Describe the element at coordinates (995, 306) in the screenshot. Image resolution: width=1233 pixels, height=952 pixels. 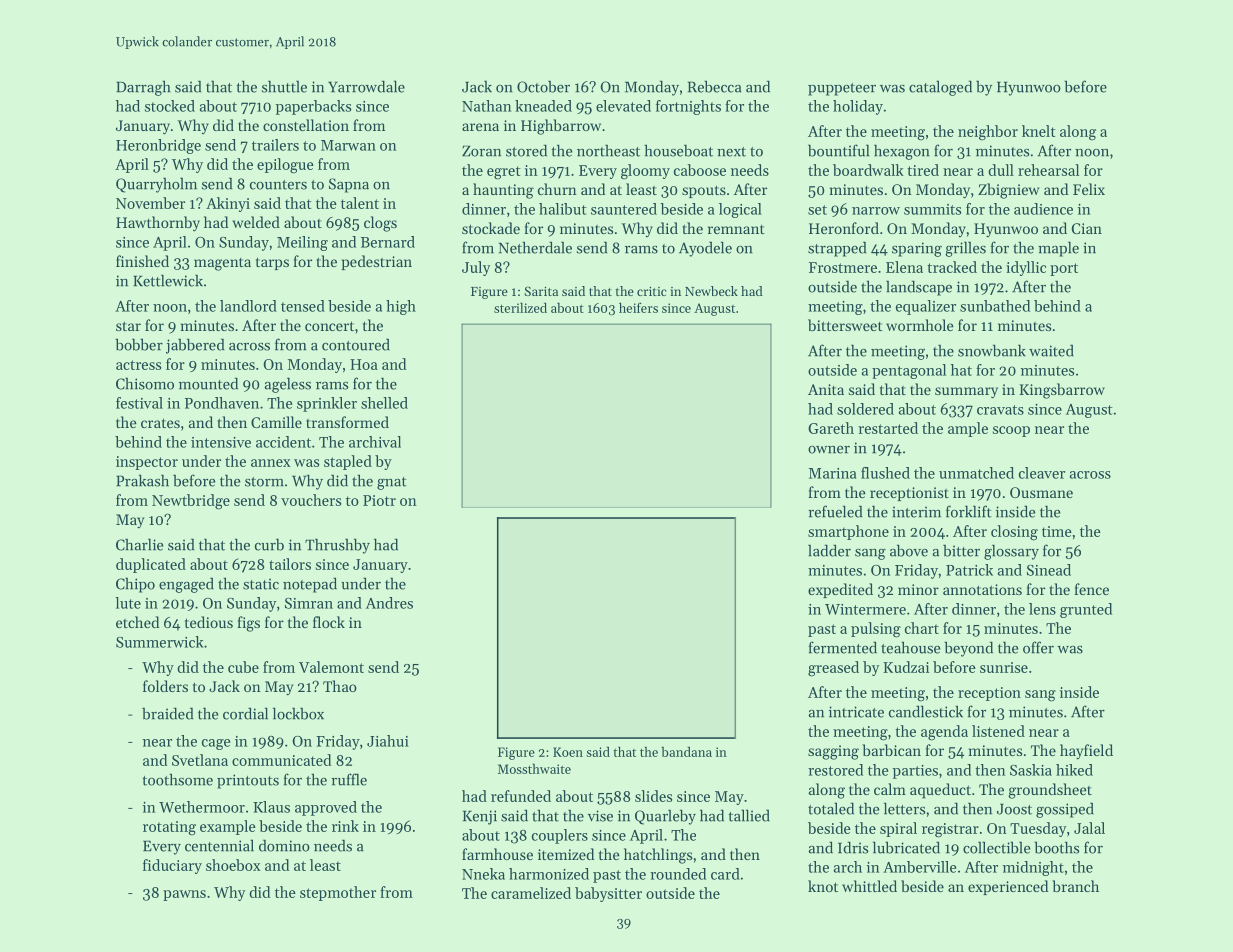
I see `sunbathed` at that location.
